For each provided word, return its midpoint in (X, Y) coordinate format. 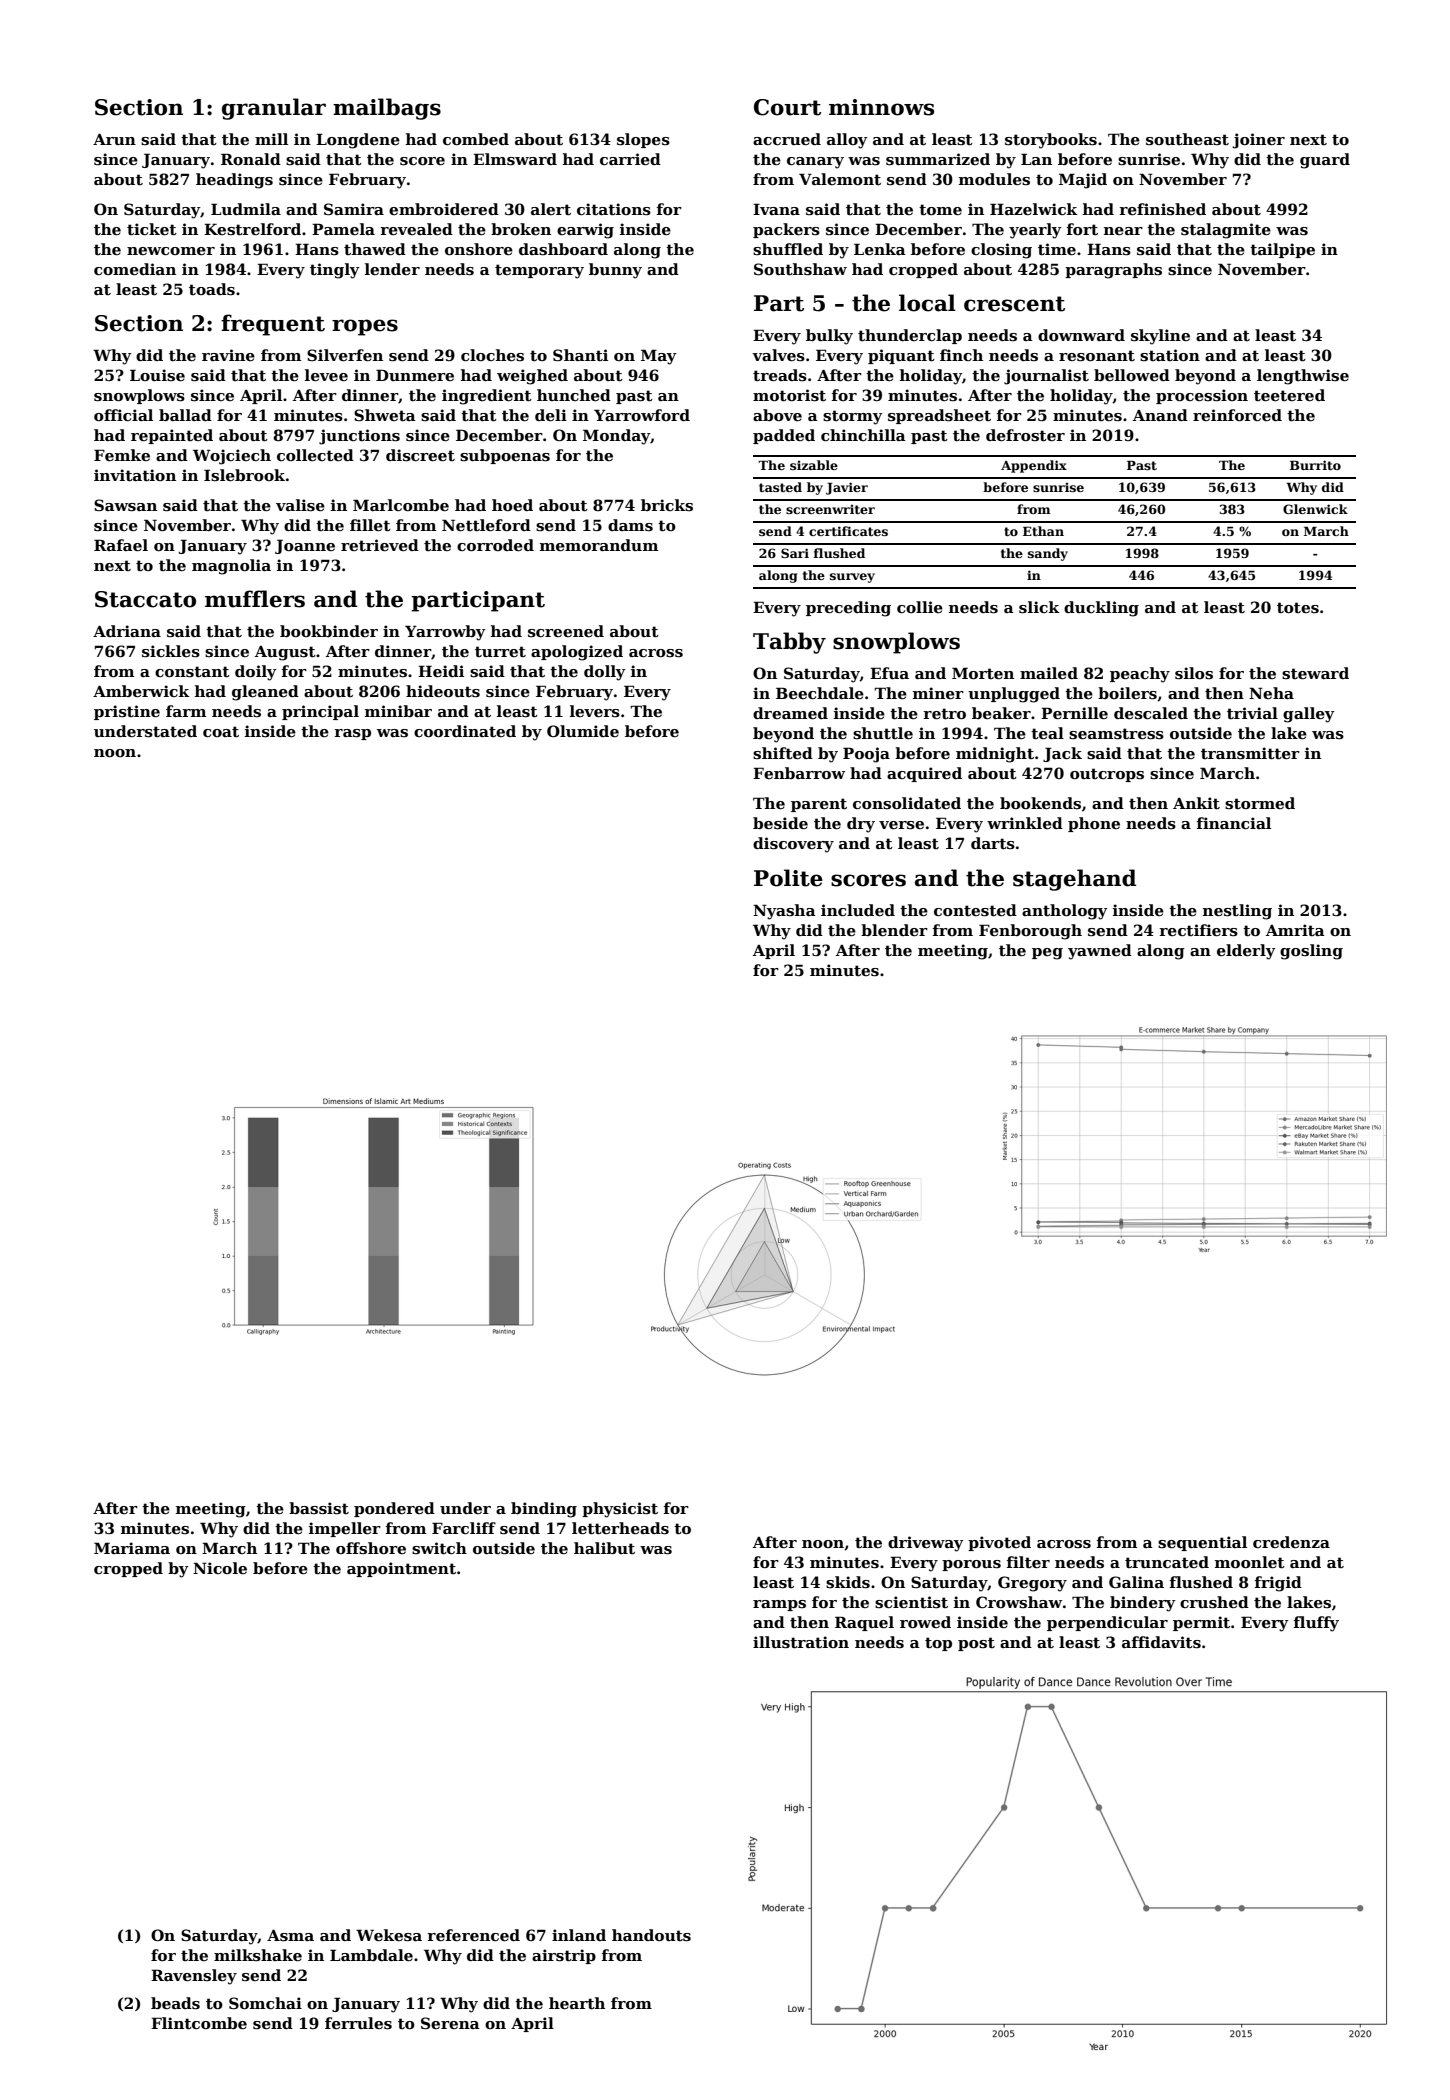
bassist (319, 1508)
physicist (620, 1510)
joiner (1259, 141)
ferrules (358, 2023)
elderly (1246, 952)
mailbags (387, 109)
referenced (473, 1935)
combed (476, 139)
